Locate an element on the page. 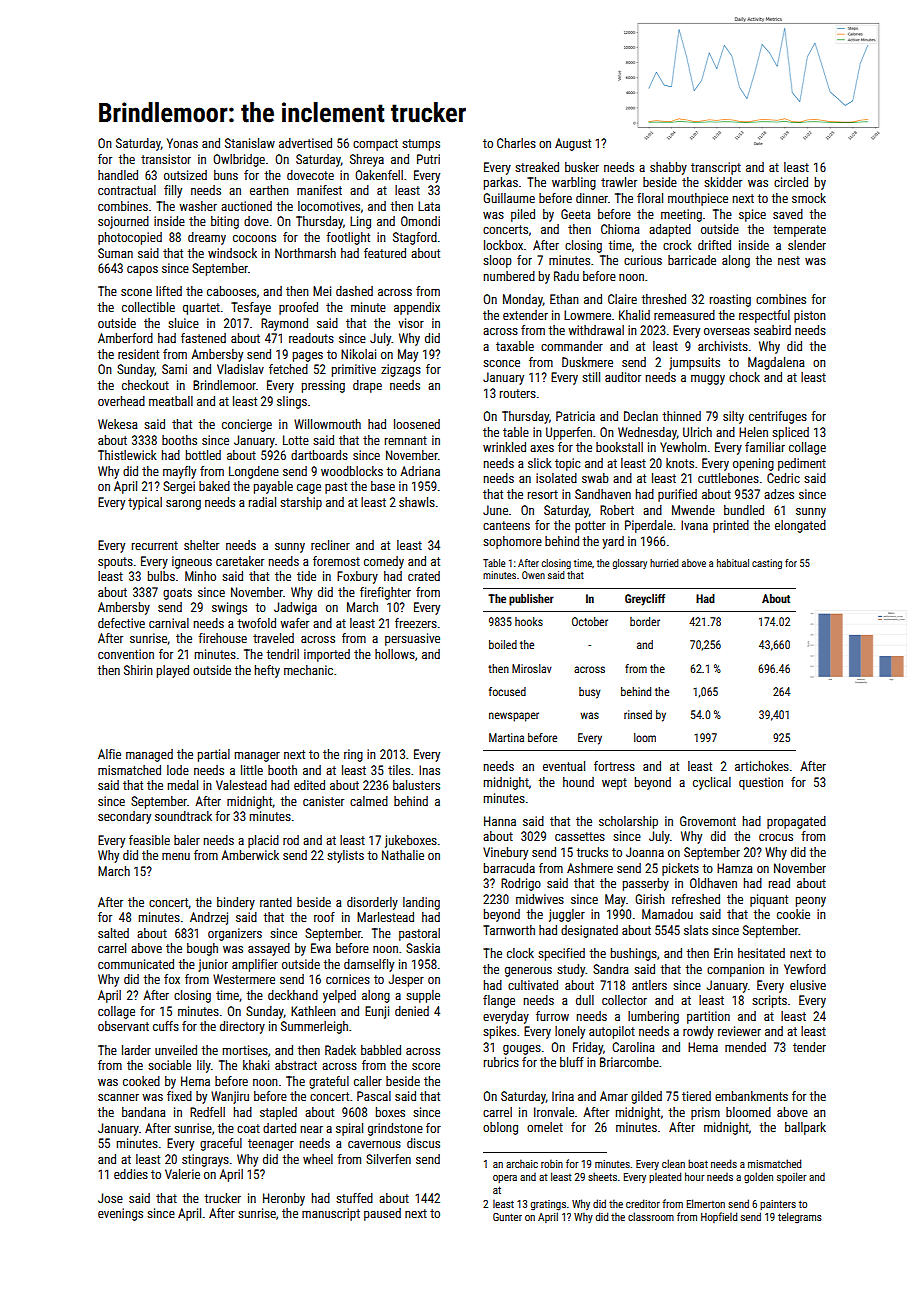 This document has width=924, height=1308. stumps is located at coordinates (421, 145).
